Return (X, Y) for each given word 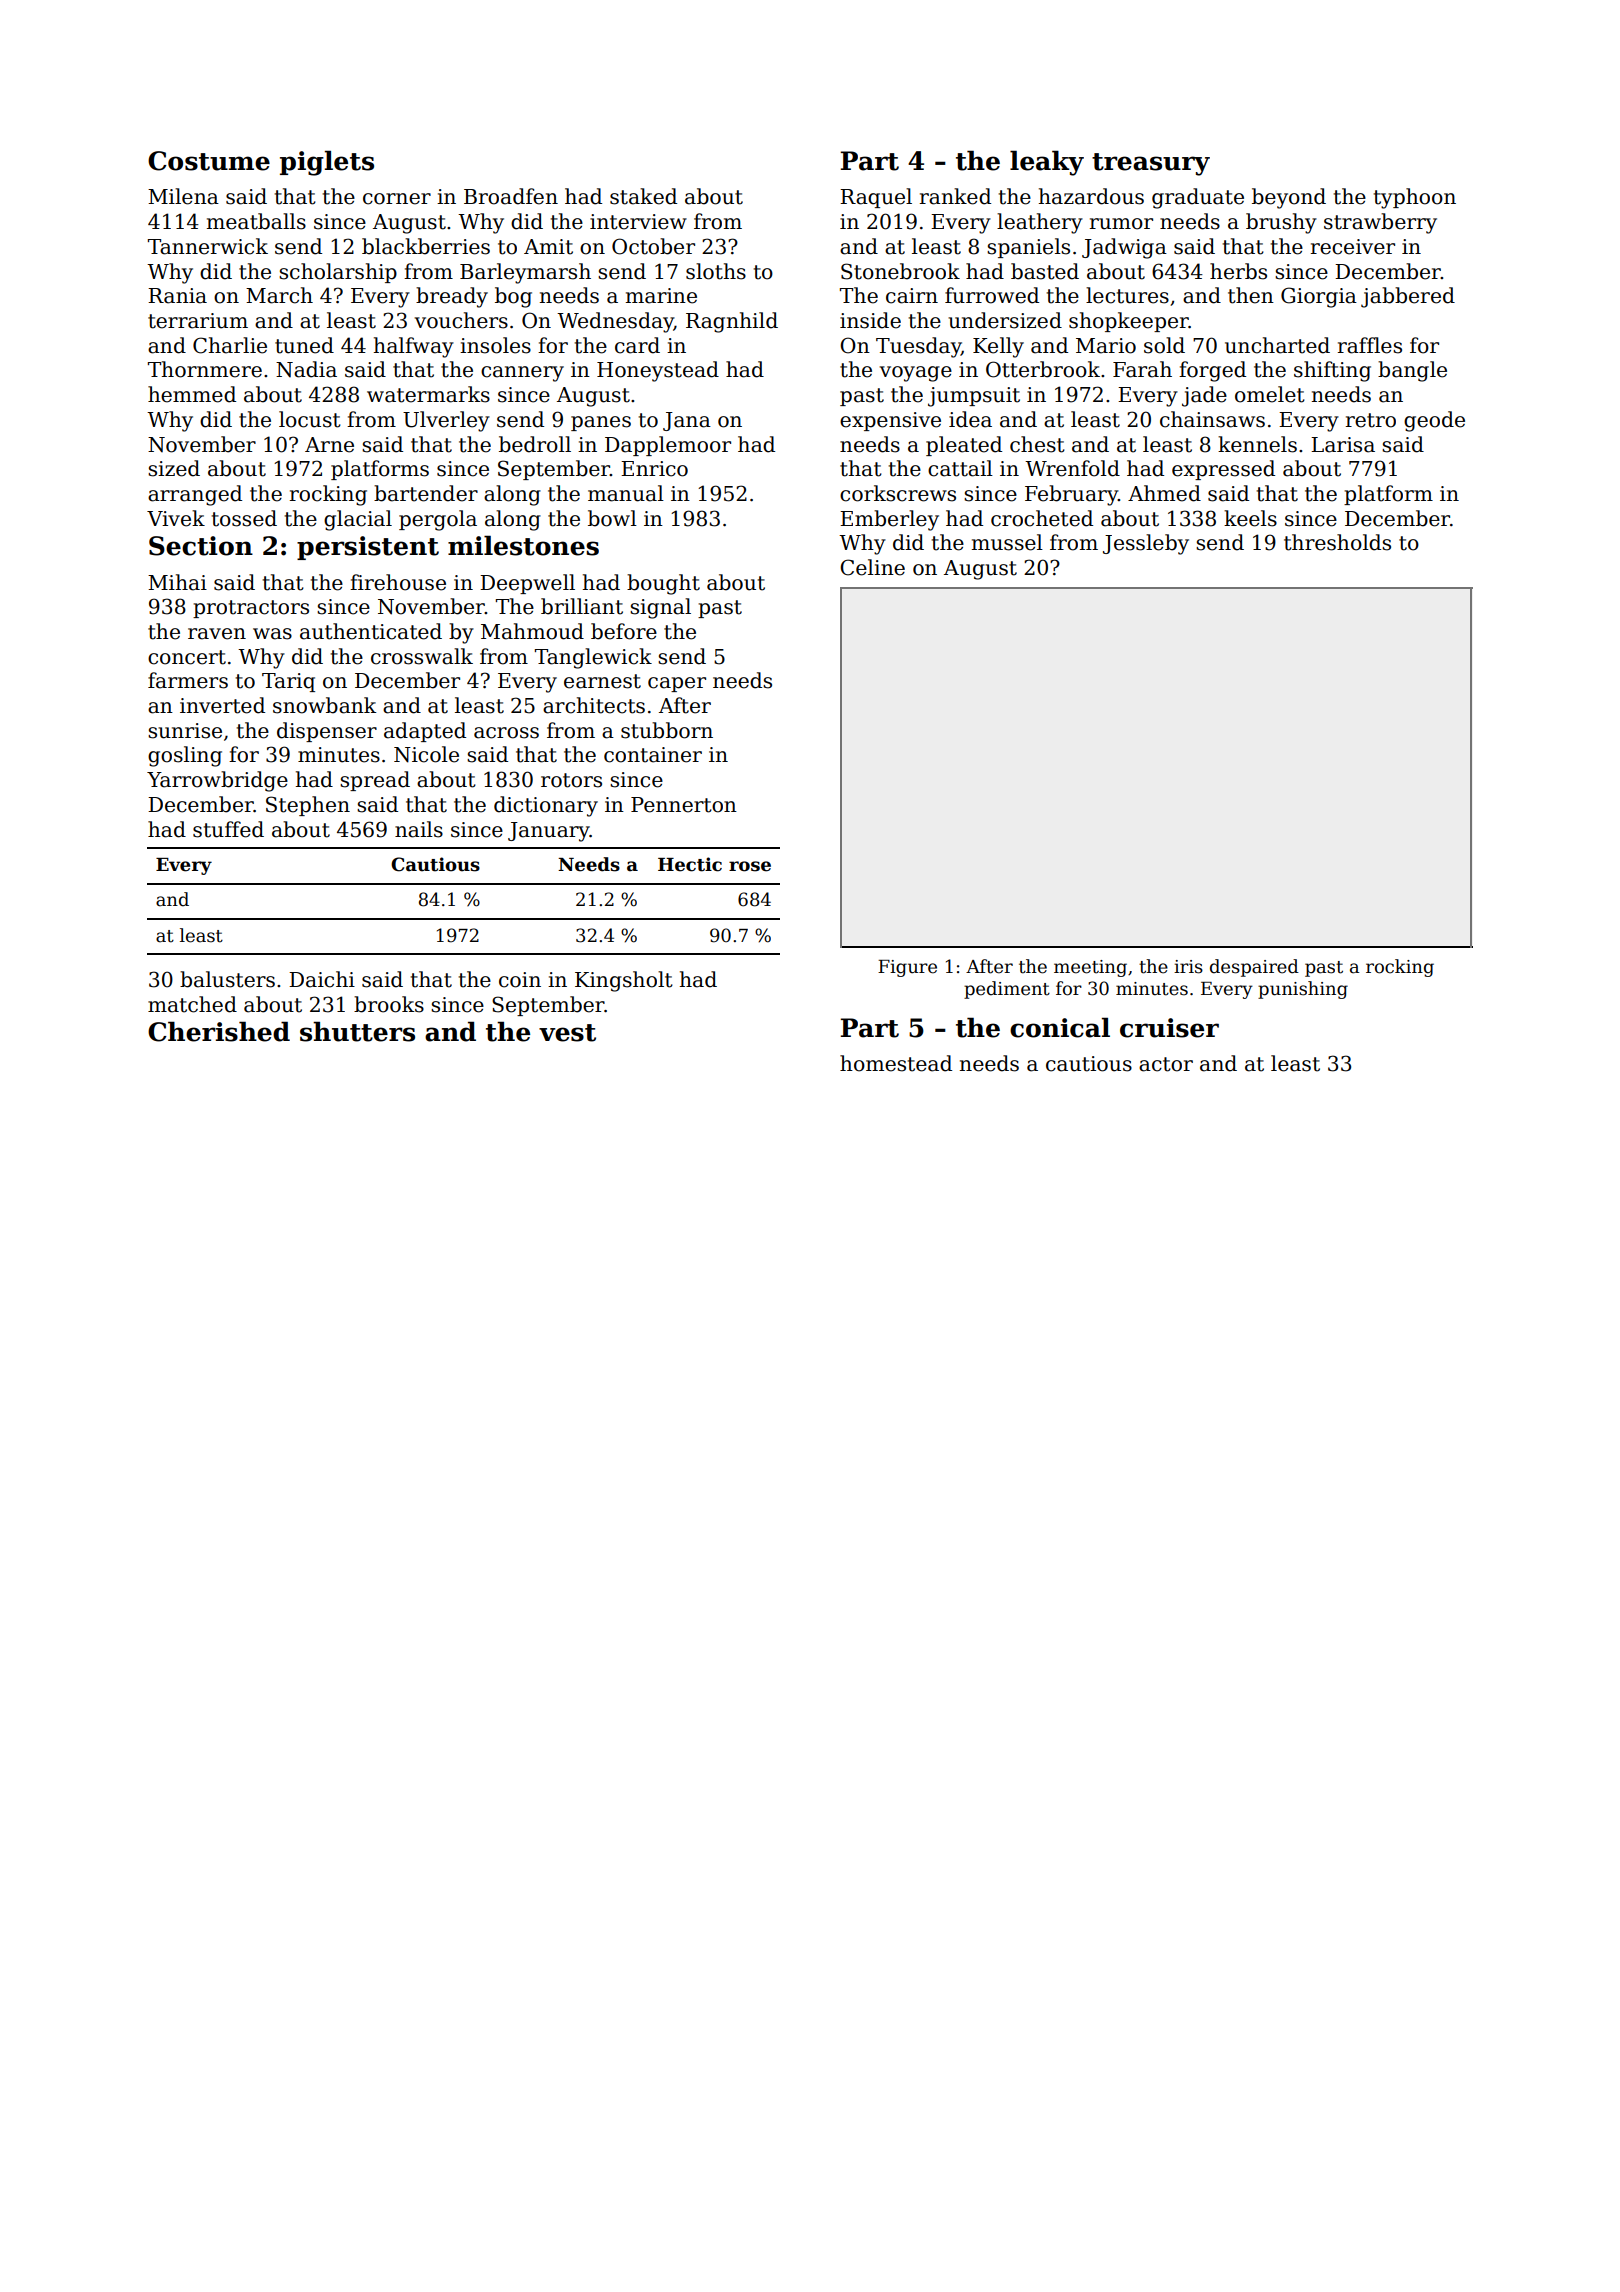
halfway (414, 347)
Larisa (1343, 445)
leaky (1047, 163)
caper (677, 684)
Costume (209, 161)
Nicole (426, 754)
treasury (1151, 164)
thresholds (1337, 542)
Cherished (219, 1031)
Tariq (288, 682)
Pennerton (684, 805)
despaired (1254, 968)
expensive (890, 421)
